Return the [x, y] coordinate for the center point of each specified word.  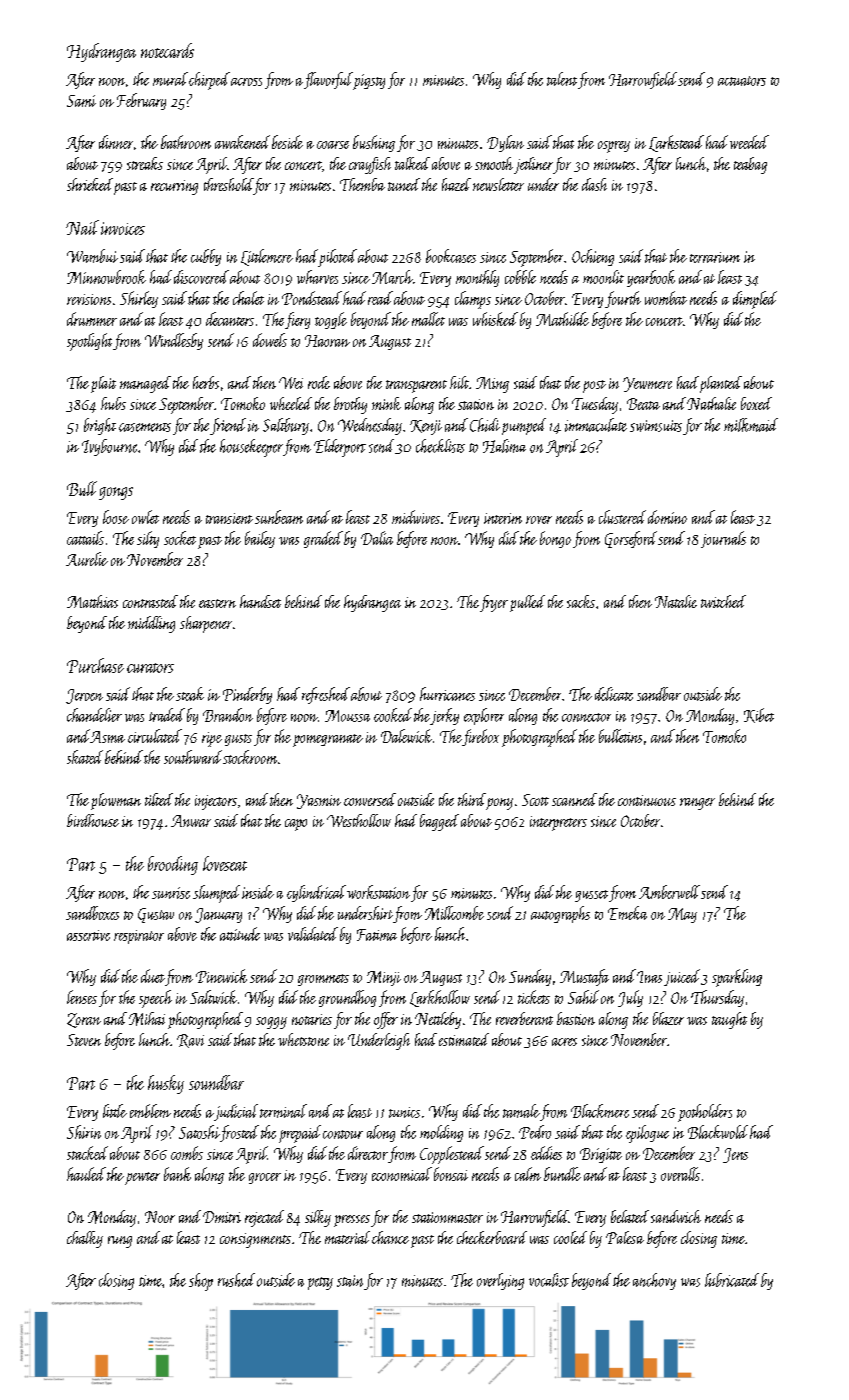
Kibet [759, 715]
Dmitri [222, 1217]
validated [313, 934]
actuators [742, 81]
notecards [167, 50]
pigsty [369, 82]
